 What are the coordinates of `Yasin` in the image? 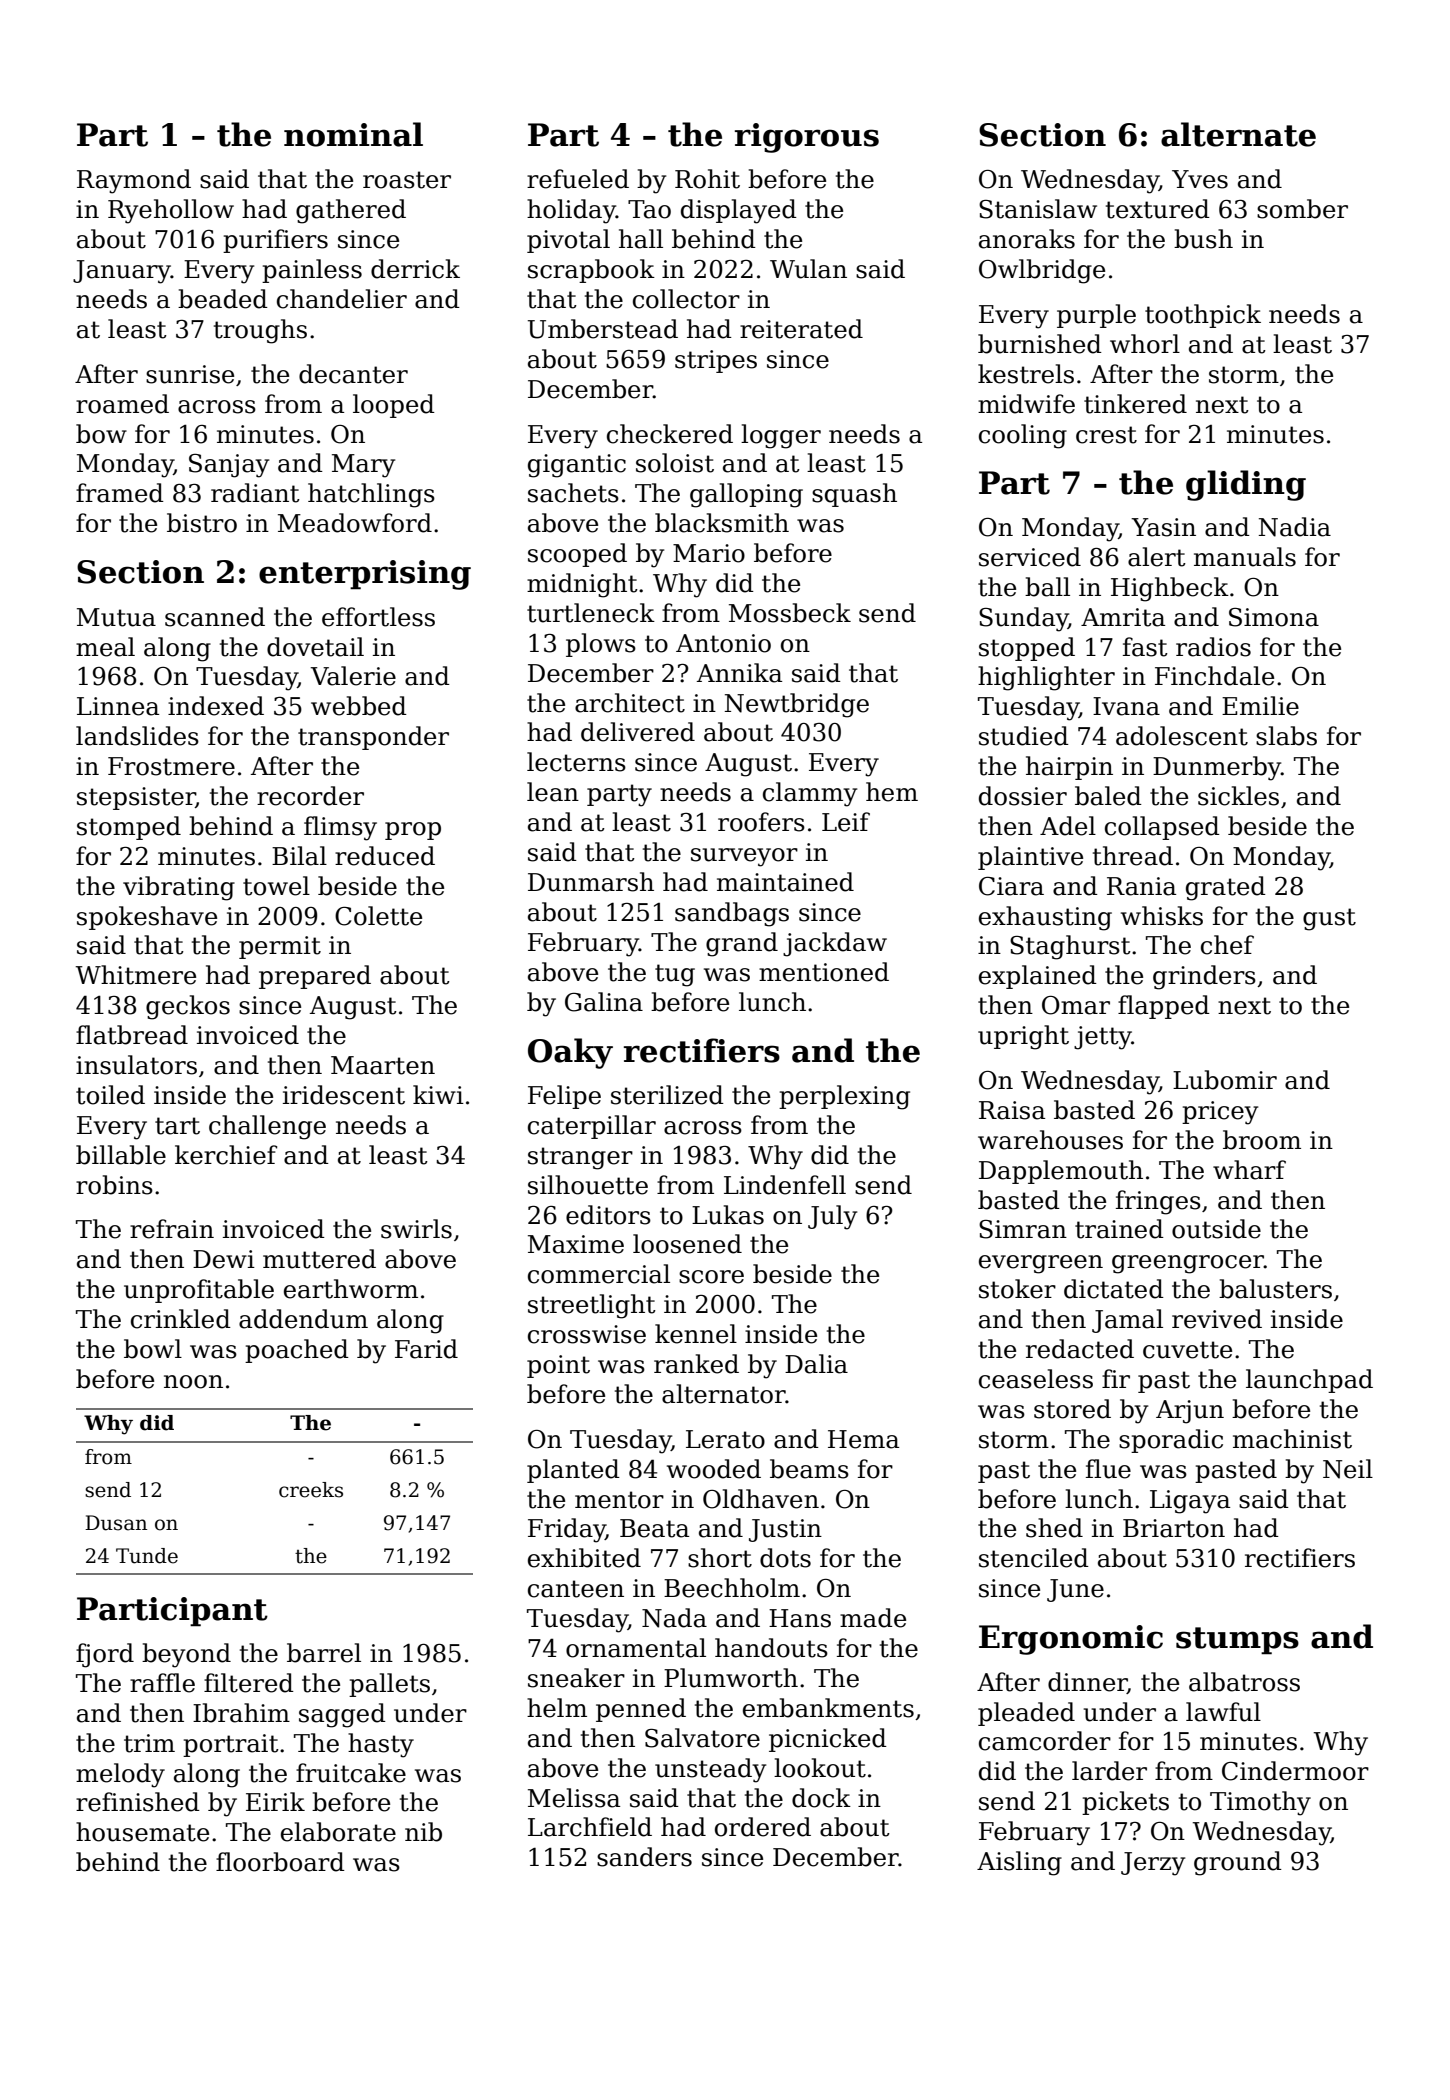 It's located at (1163, 527).
